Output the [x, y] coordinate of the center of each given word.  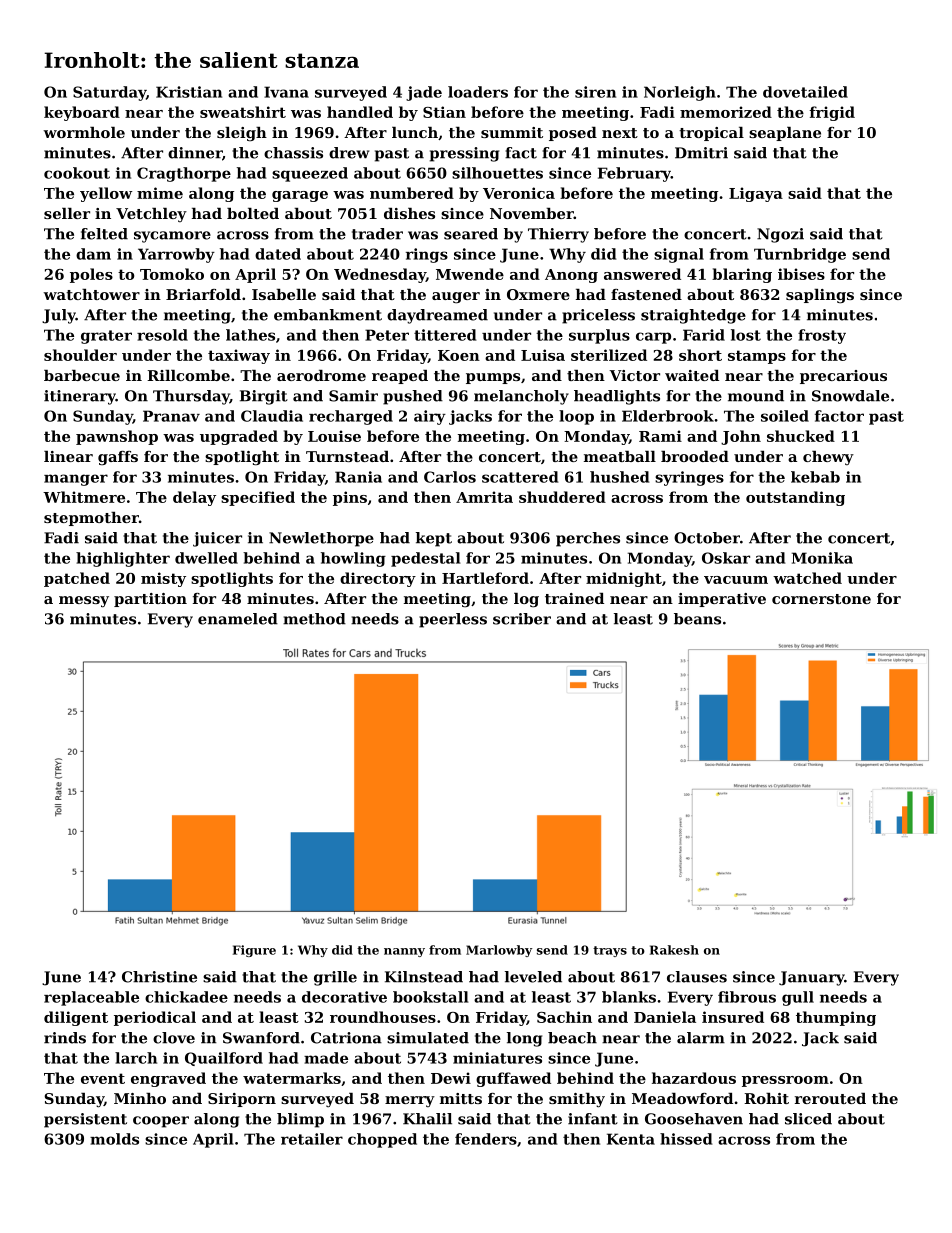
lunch [415, 132]
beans [697, 619]
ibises [801, 274]
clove [174, 1038]
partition [150, 600]
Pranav [171, 416]
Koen [459, 355]
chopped [382, 1140]
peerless [453, 620]
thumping [836, 1018]
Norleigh [680, 93]
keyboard [82, 113]
